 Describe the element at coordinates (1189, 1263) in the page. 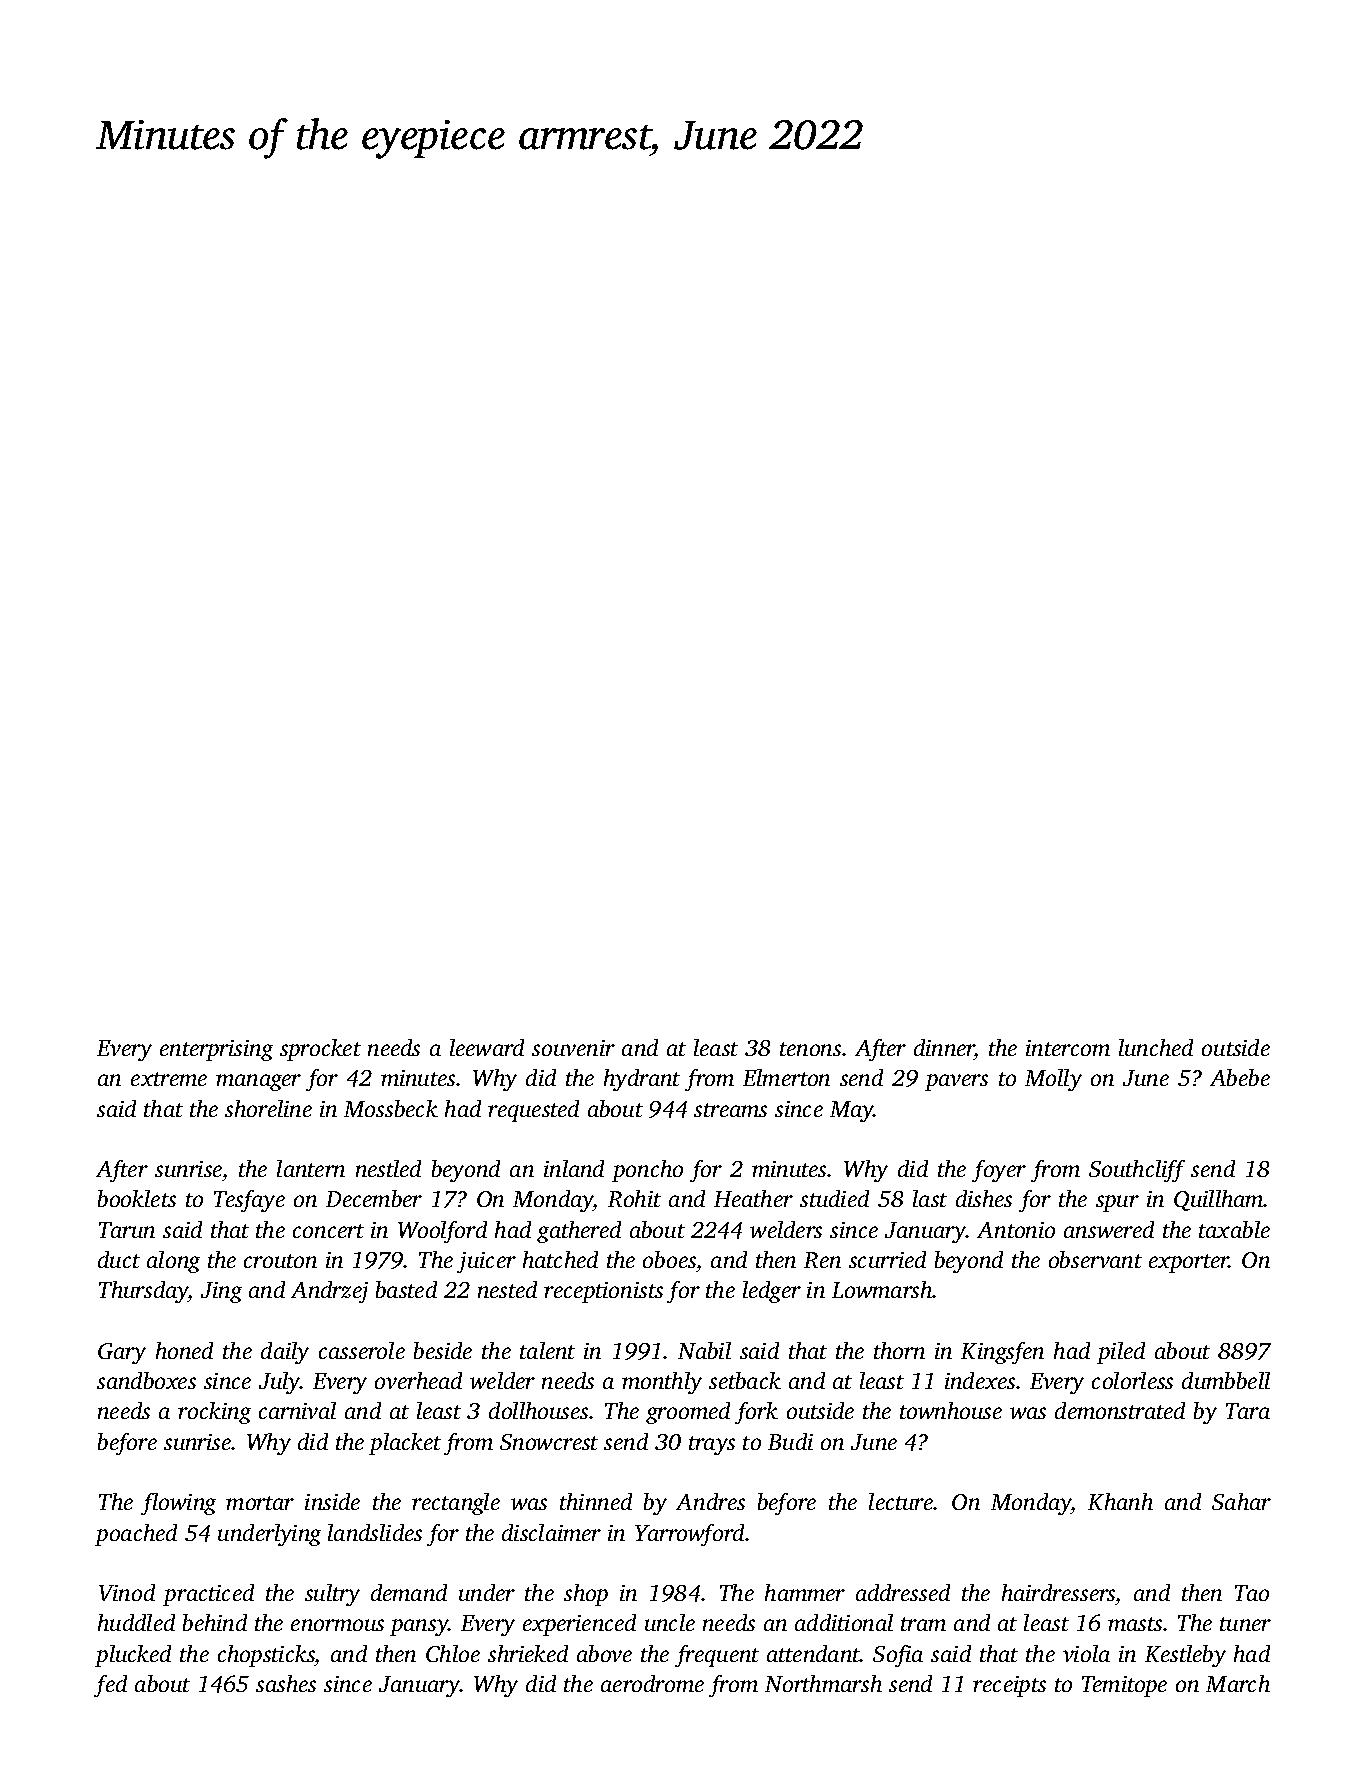

I see `exporter` at that location.
